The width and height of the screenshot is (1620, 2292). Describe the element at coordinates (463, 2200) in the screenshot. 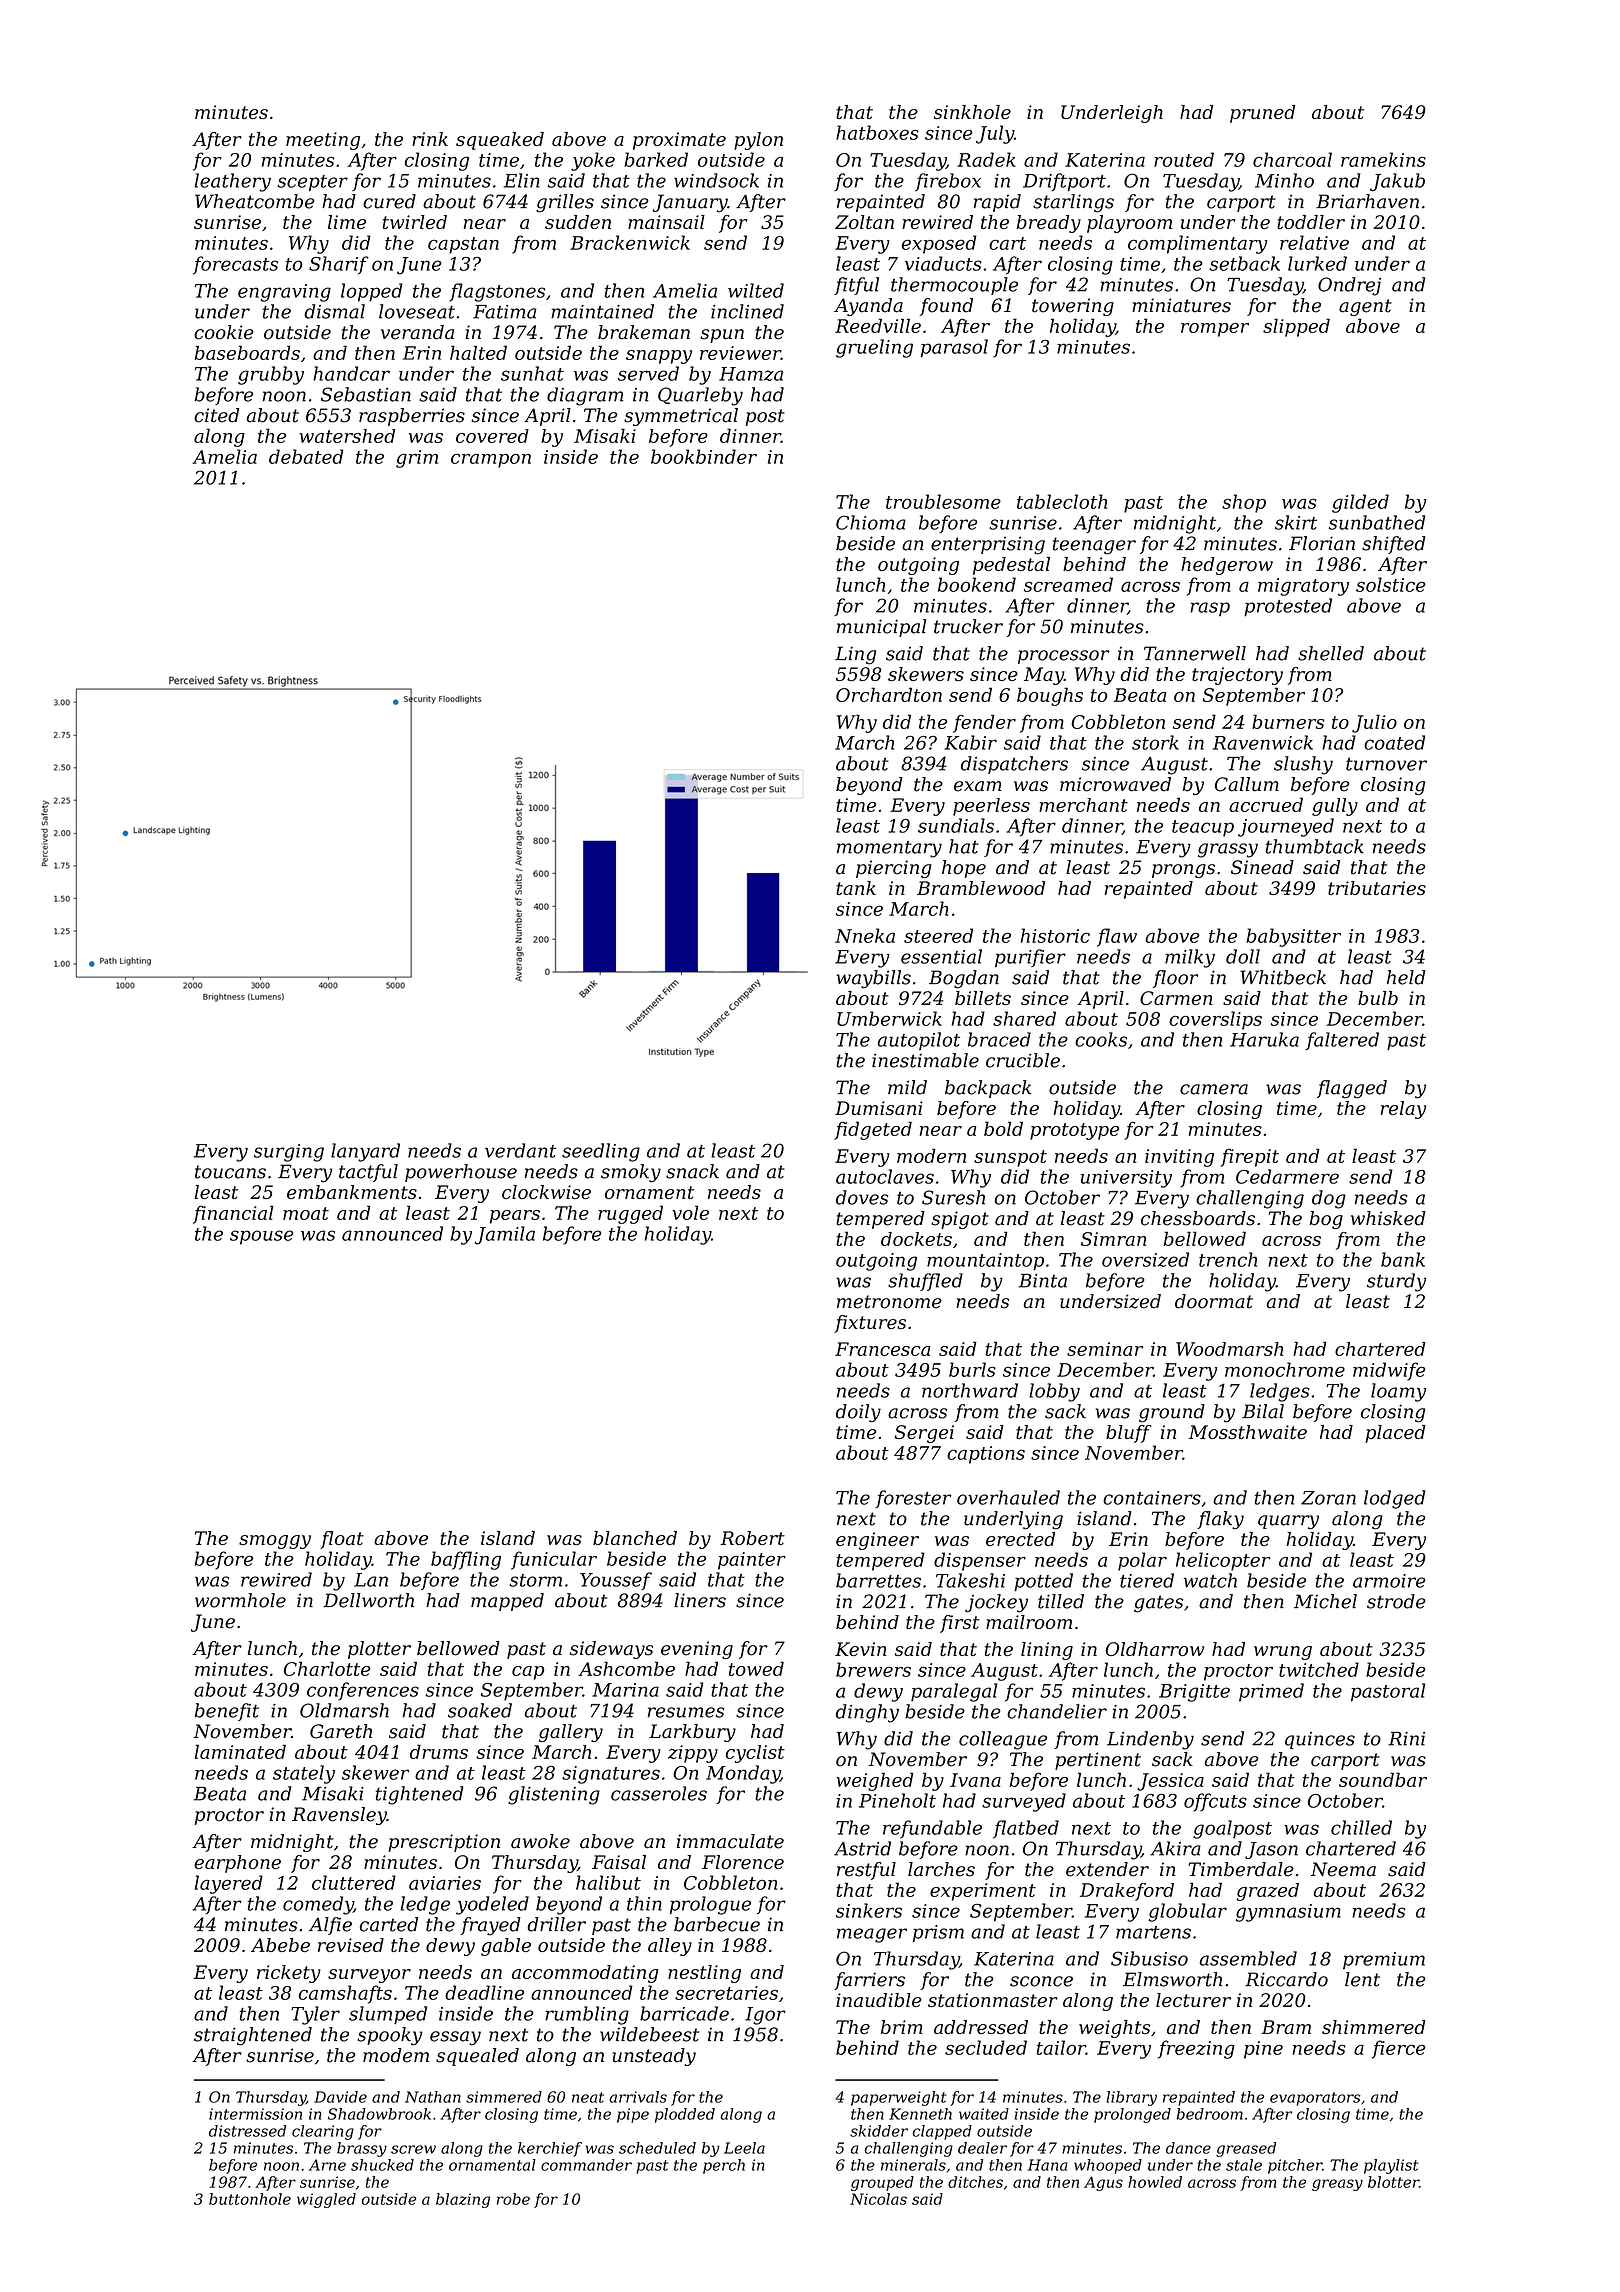

I see `blazing` at that location.
